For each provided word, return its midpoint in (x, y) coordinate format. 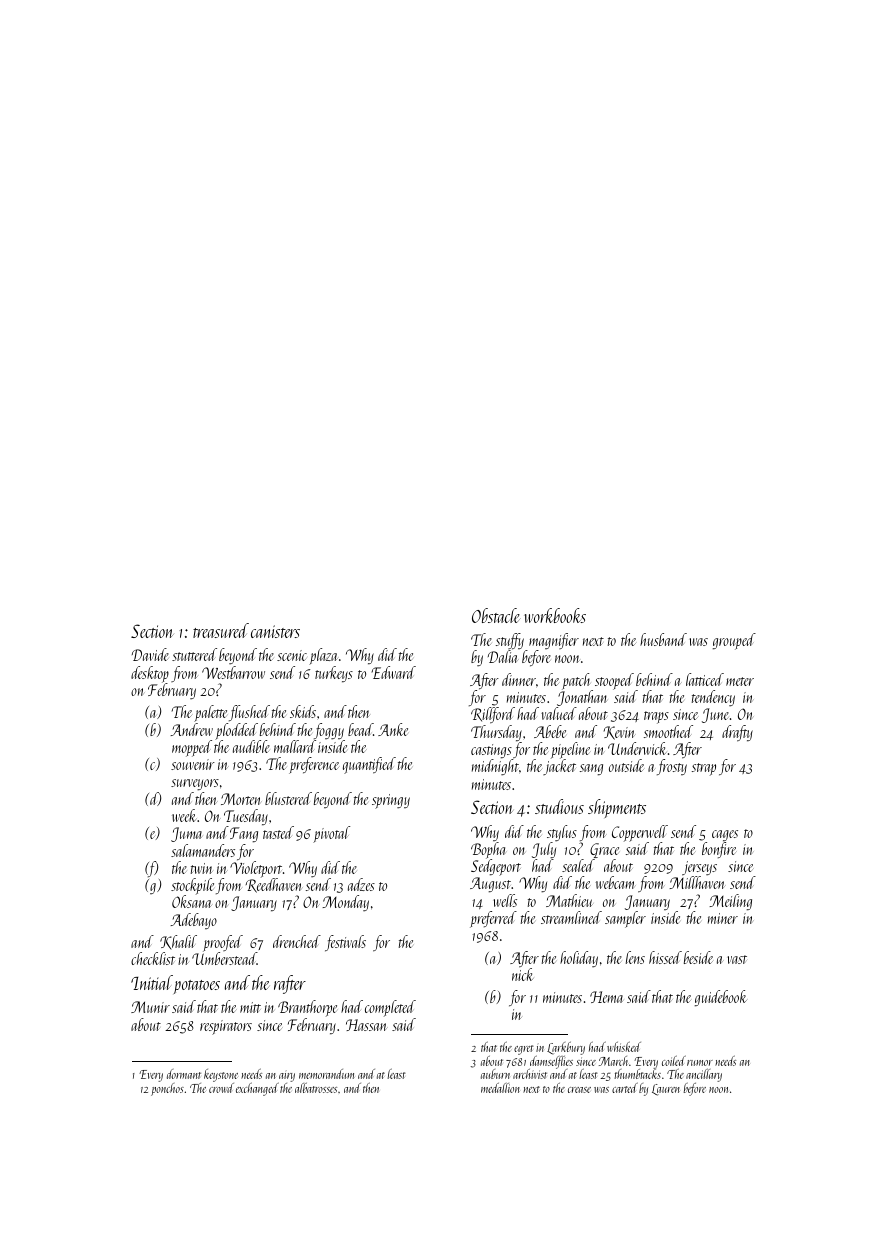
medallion (500, 1088)
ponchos (167, 1089)
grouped (734, 641)
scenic (292, 655)
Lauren (666, 1090)
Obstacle (496, 615)
